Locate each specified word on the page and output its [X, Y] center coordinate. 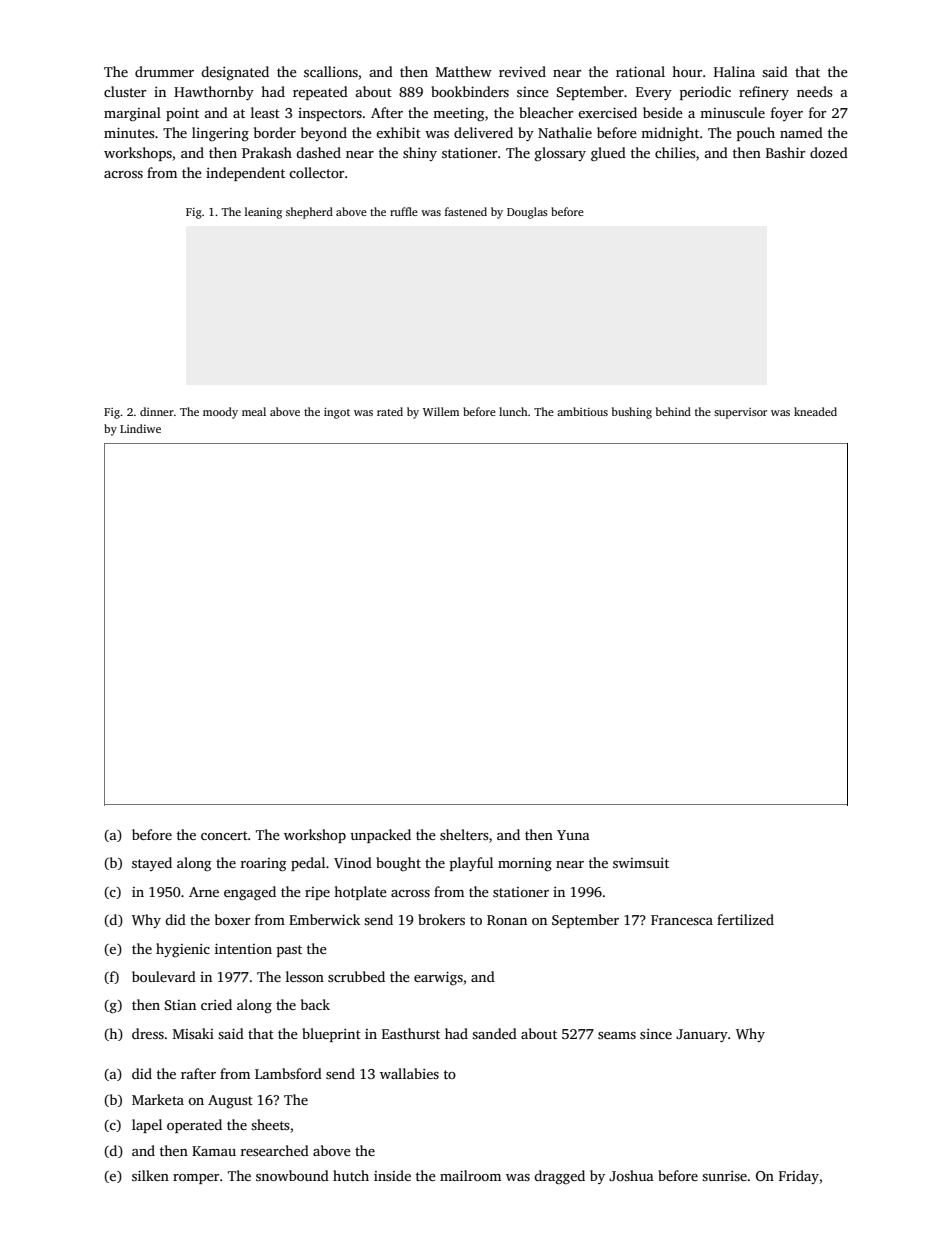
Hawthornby [214, 93]
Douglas [527, 213]
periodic [705, 93]
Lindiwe [140, 428]
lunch [513, 411]
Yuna [573, 835]
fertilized [745, 919]
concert [224, 835]
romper [196, 1179]
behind [673, 411]
